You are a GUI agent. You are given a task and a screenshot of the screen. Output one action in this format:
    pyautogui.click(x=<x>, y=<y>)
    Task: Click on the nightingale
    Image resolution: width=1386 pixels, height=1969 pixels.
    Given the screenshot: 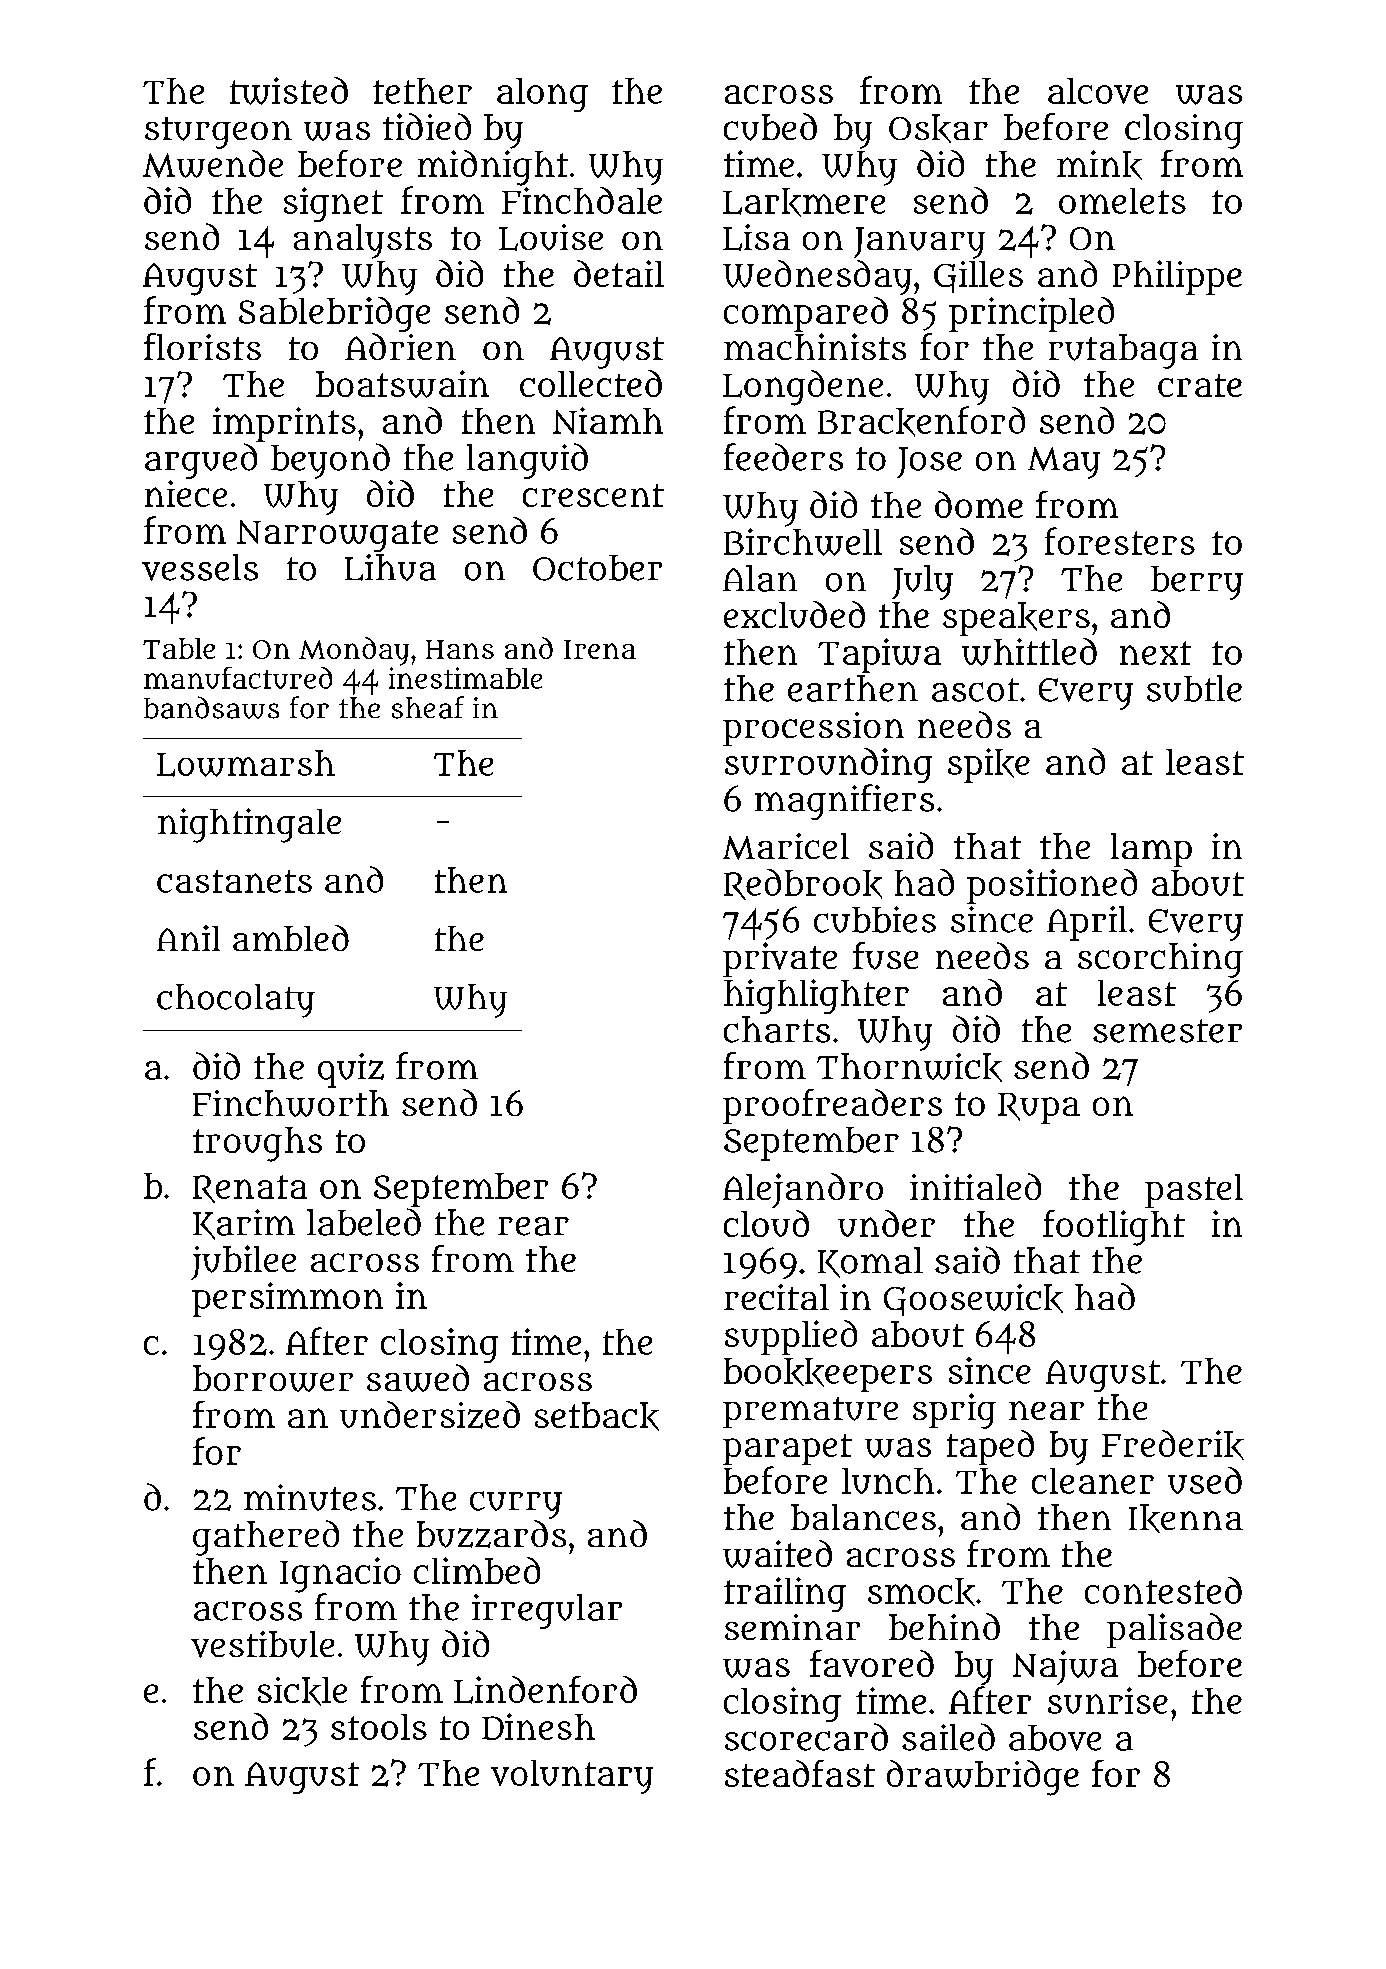 What is the action you would take?
    pyautogui.click(x=249, y=825)
